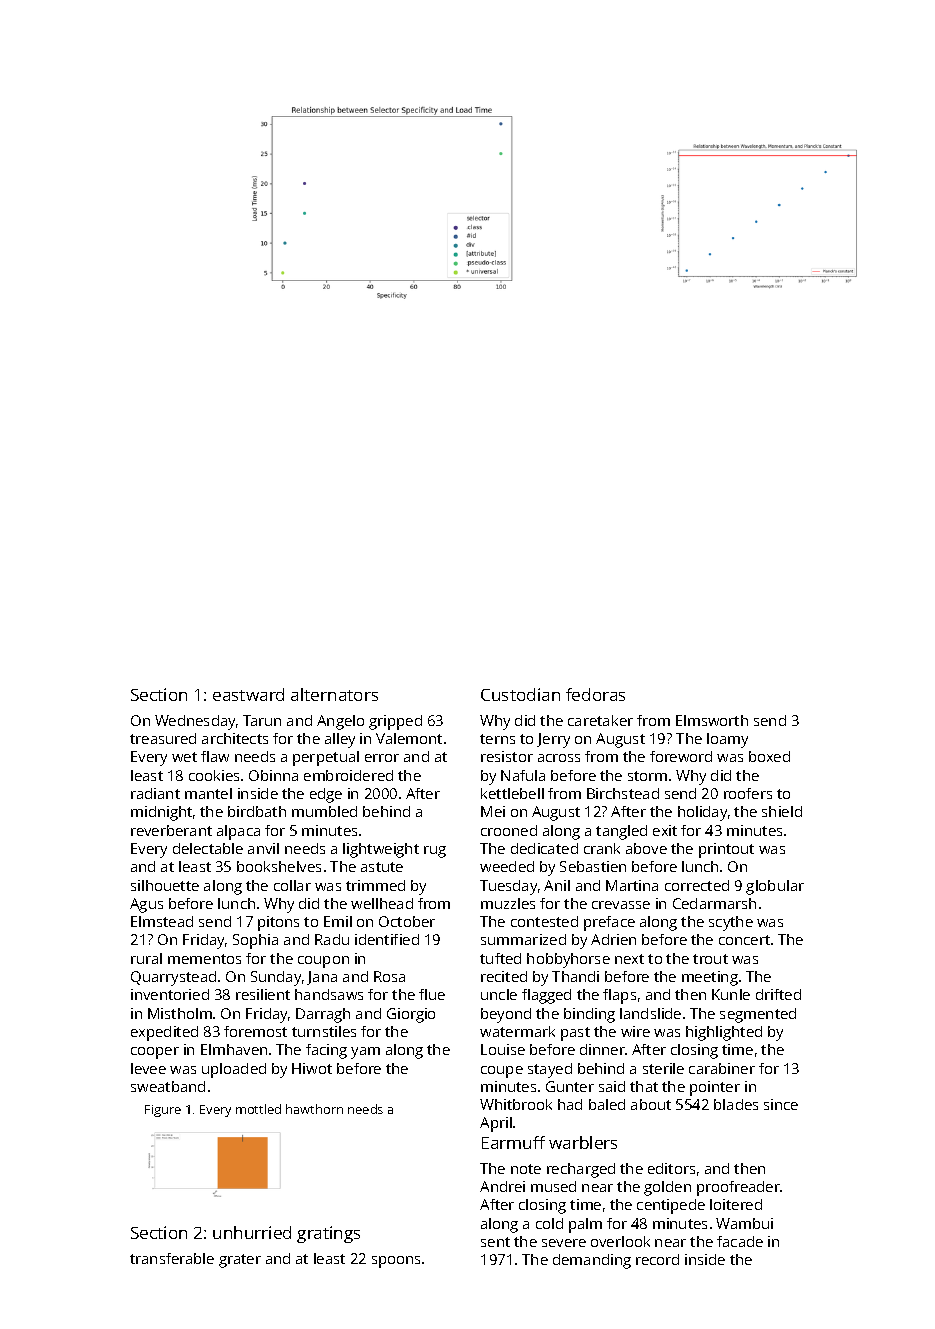 This screenshot has width=935, height=1329. Describe the element at coordinates (148, 1068) in the screenshot. I see `levee` at that location.
